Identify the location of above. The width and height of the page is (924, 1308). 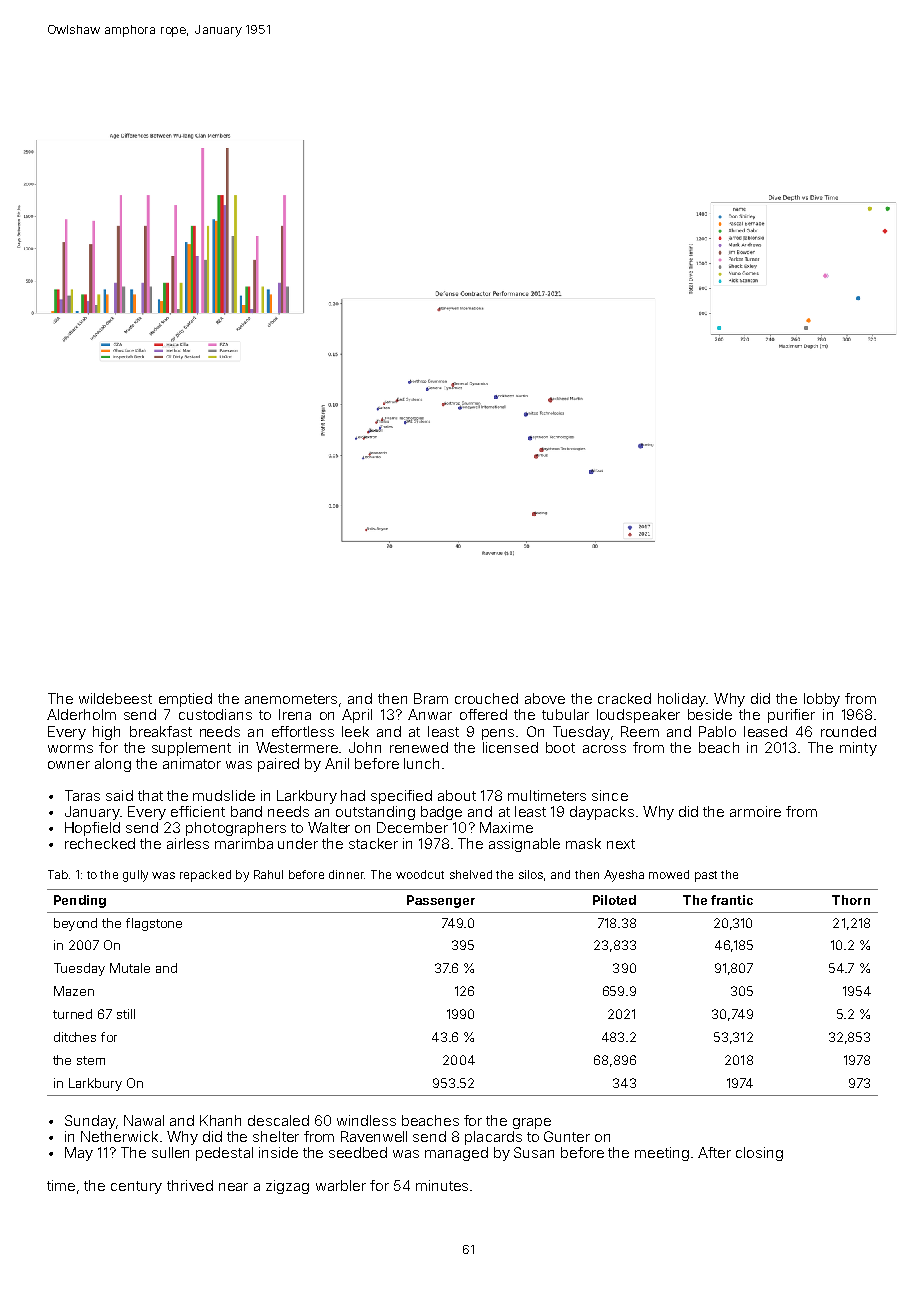
(545, 698).
